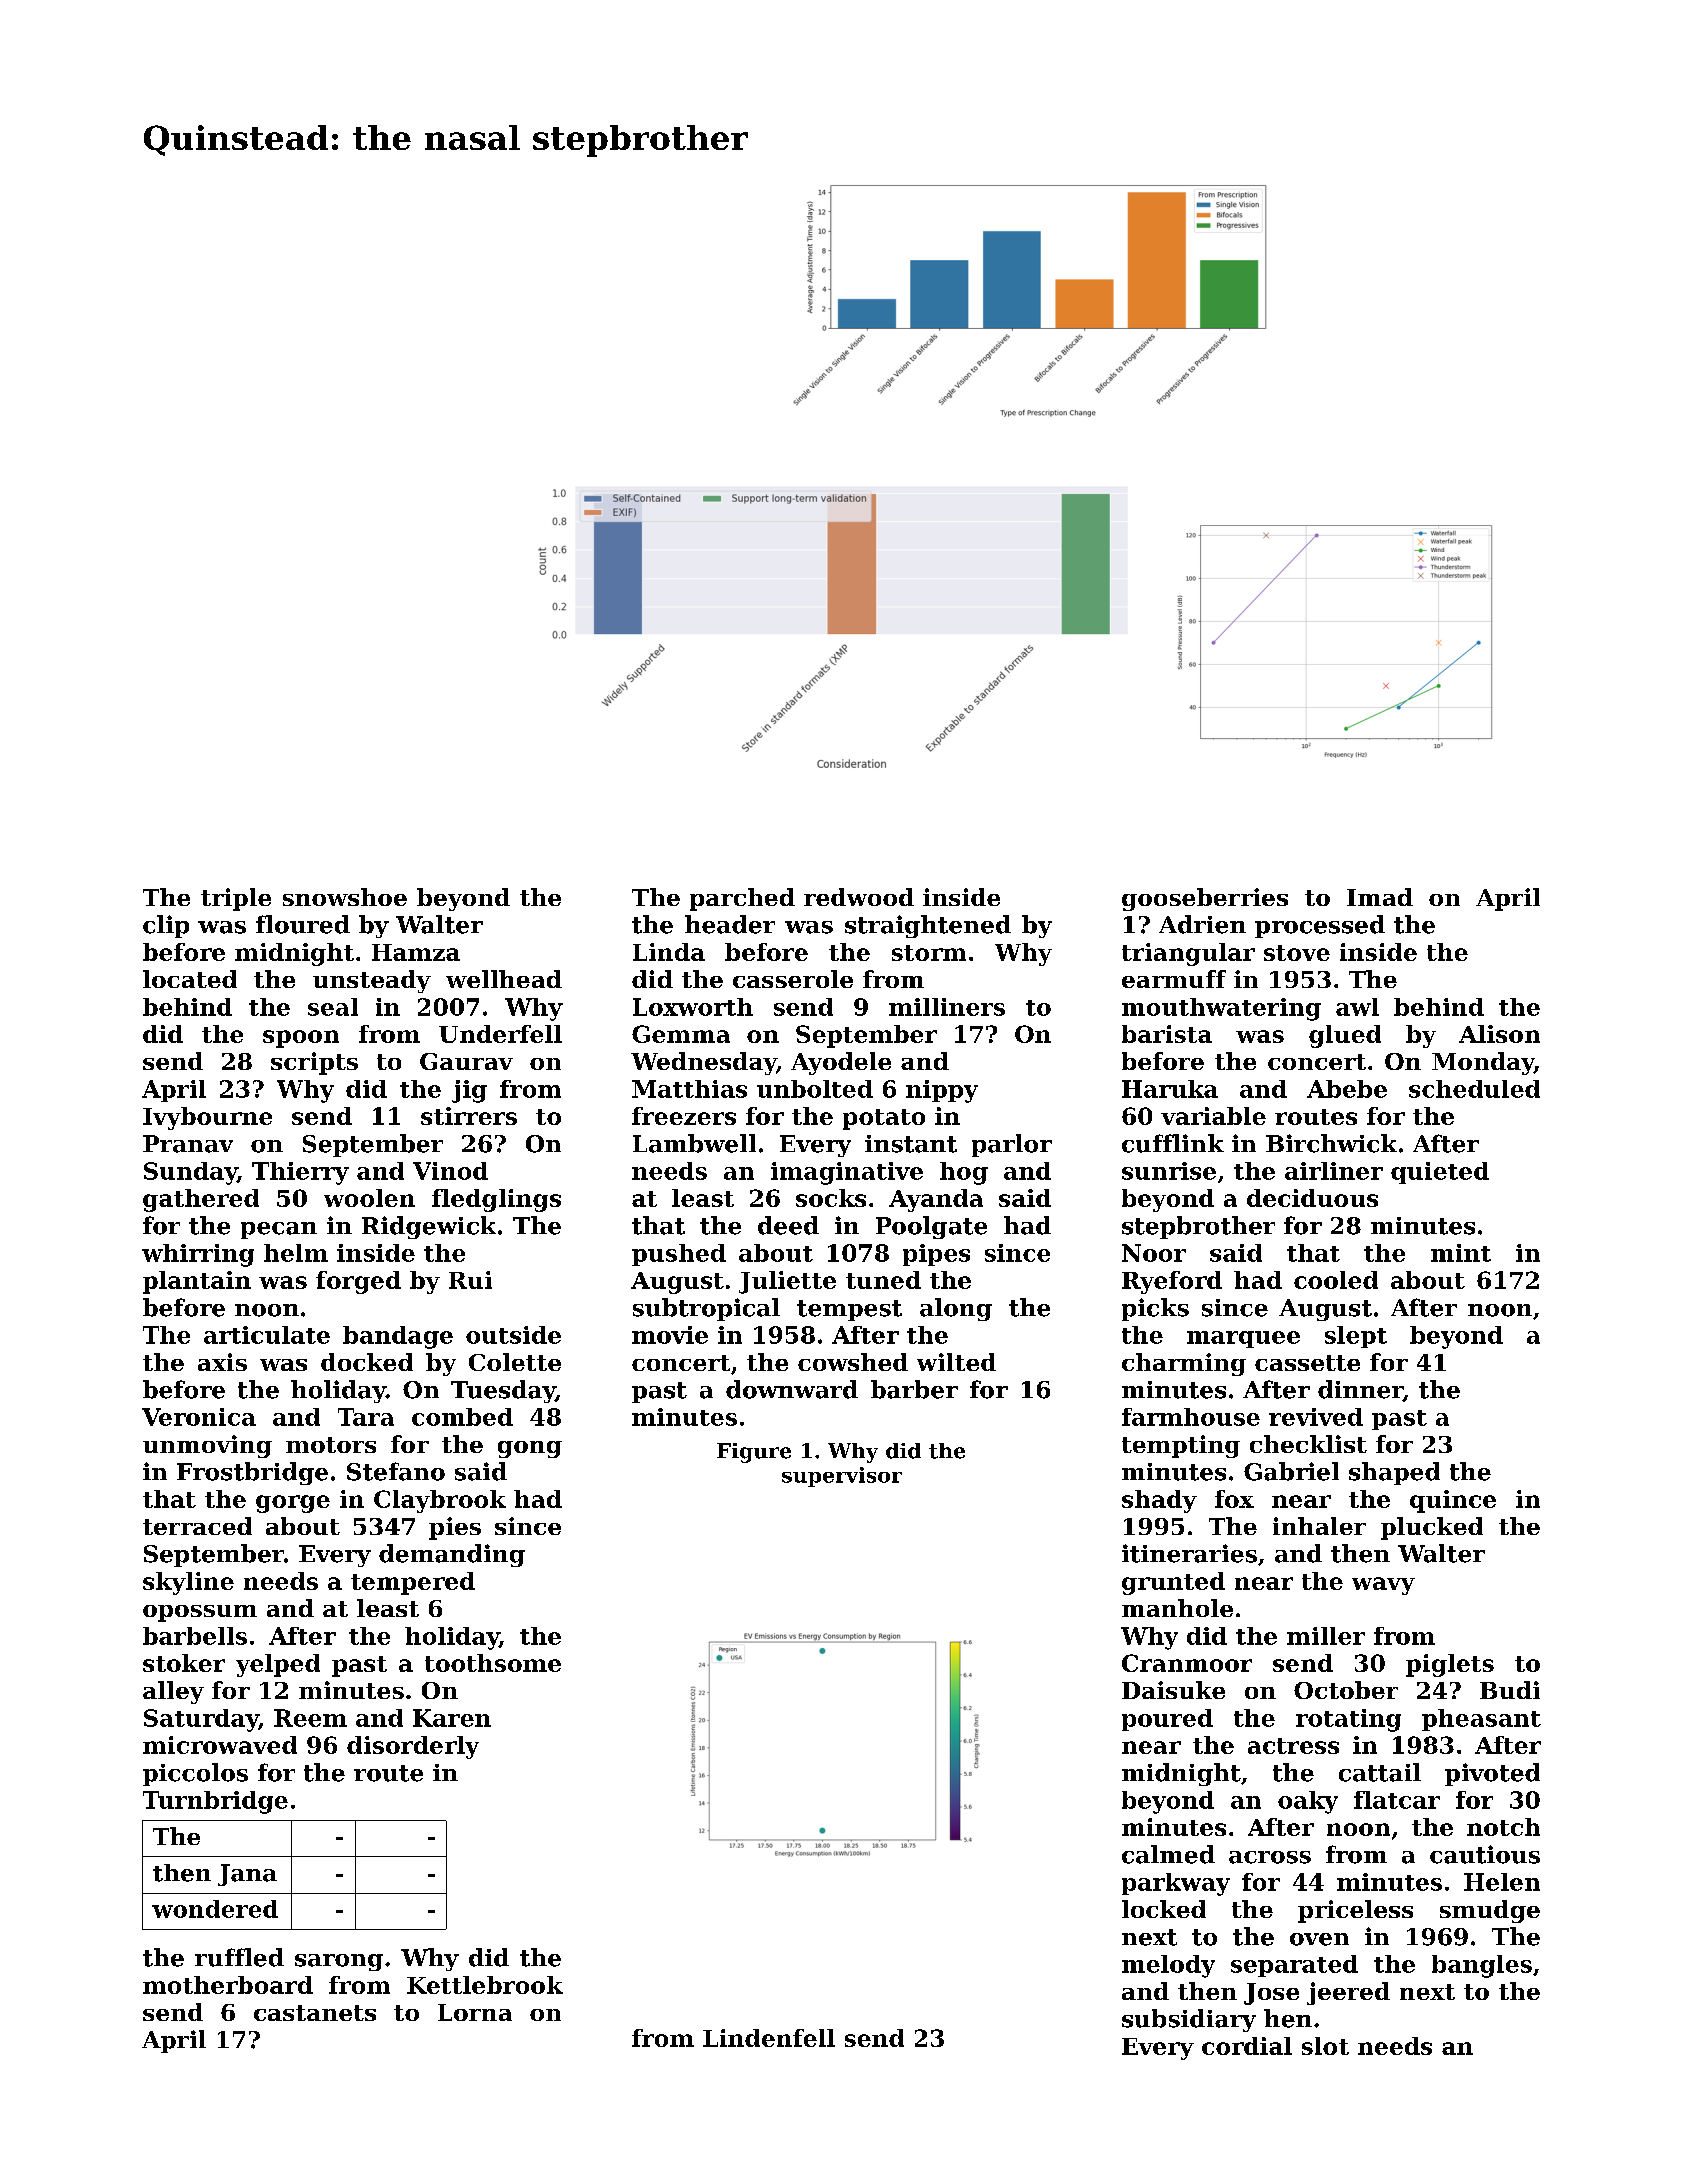  What do you see at coordinates (1187, 1663) in the screenshot?
I see `Cranmoor` at bounding box center [1187, 1663].
